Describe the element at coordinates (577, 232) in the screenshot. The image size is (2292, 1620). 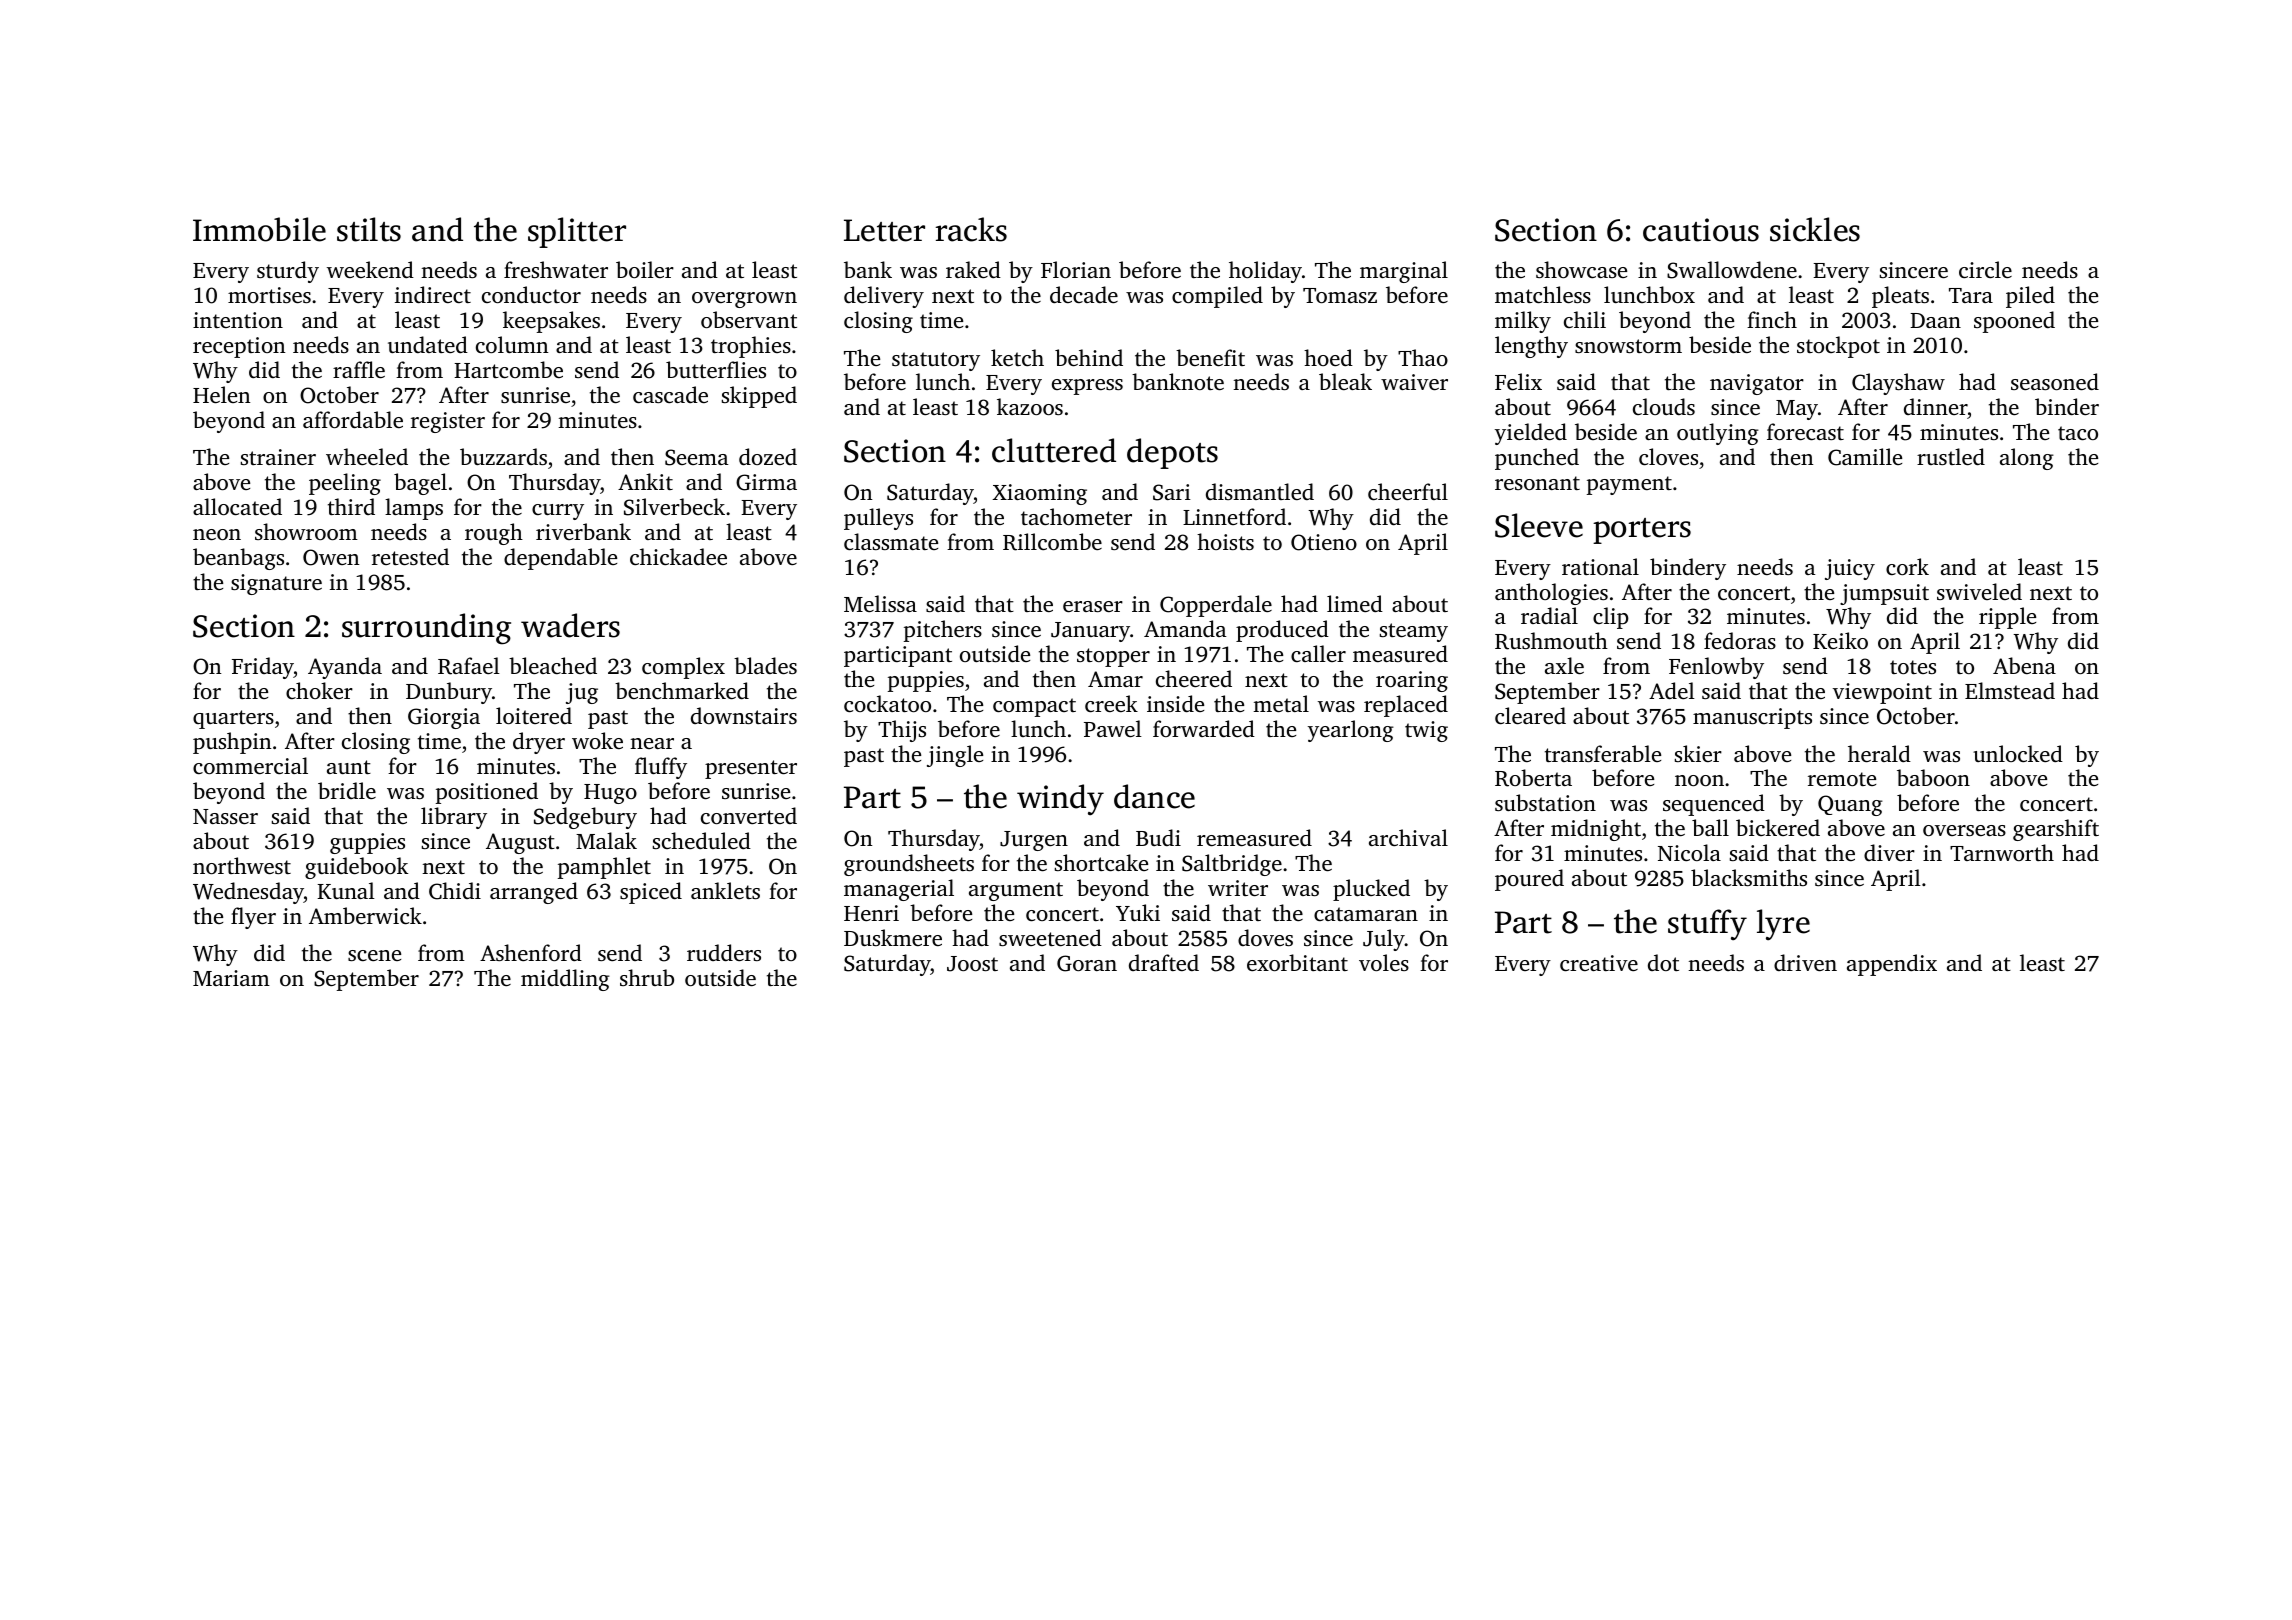
I see `splitter` at that location.
